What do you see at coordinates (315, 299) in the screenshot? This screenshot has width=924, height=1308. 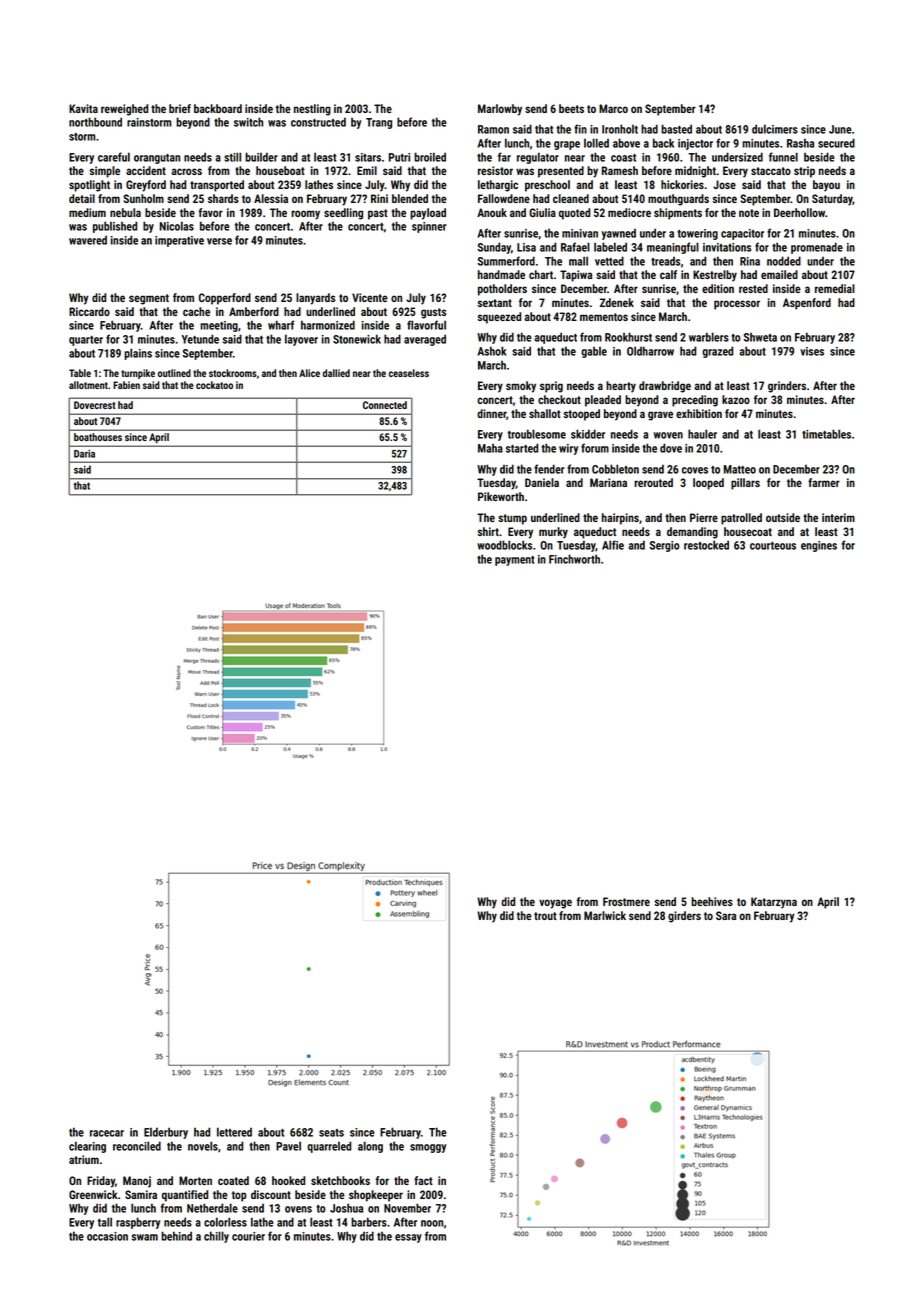 I see `lanyards` at bounding box center [315, 299].
